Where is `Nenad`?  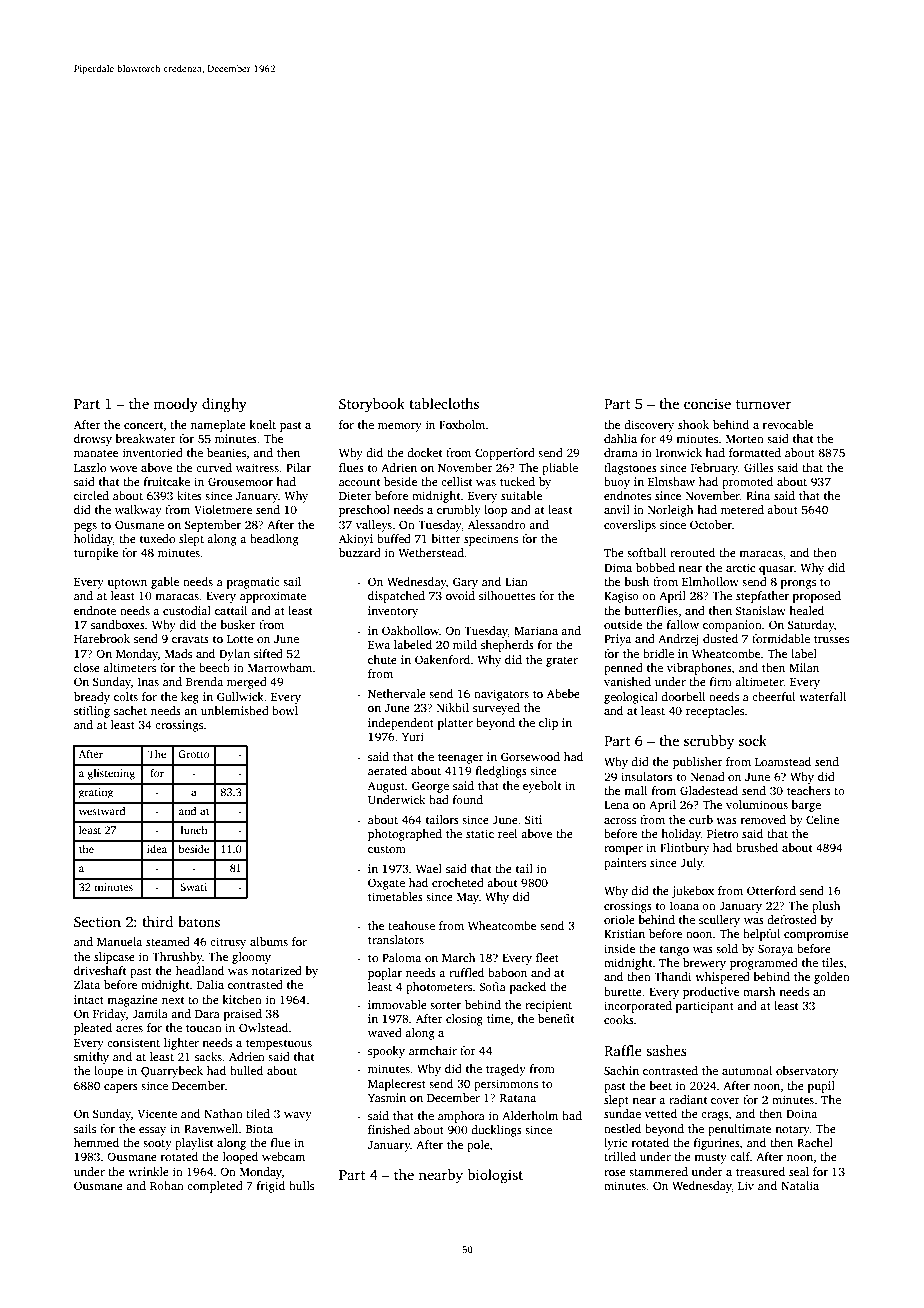
Nenad is located at coordinates (708, 776).
